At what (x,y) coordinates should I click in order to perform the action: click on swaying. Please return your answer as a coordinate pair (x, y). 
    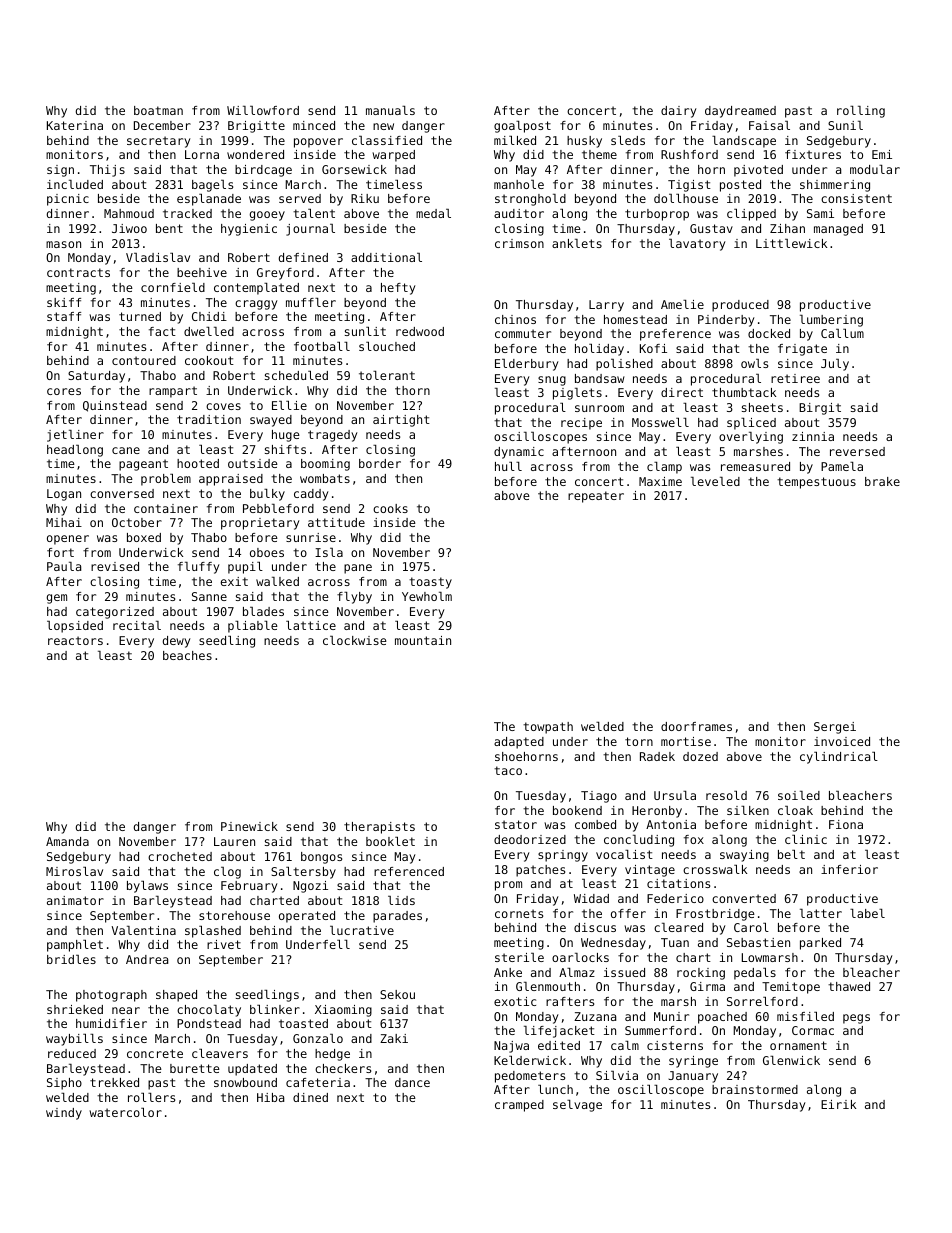
    Looking at the image, I should click on (744, 856).
